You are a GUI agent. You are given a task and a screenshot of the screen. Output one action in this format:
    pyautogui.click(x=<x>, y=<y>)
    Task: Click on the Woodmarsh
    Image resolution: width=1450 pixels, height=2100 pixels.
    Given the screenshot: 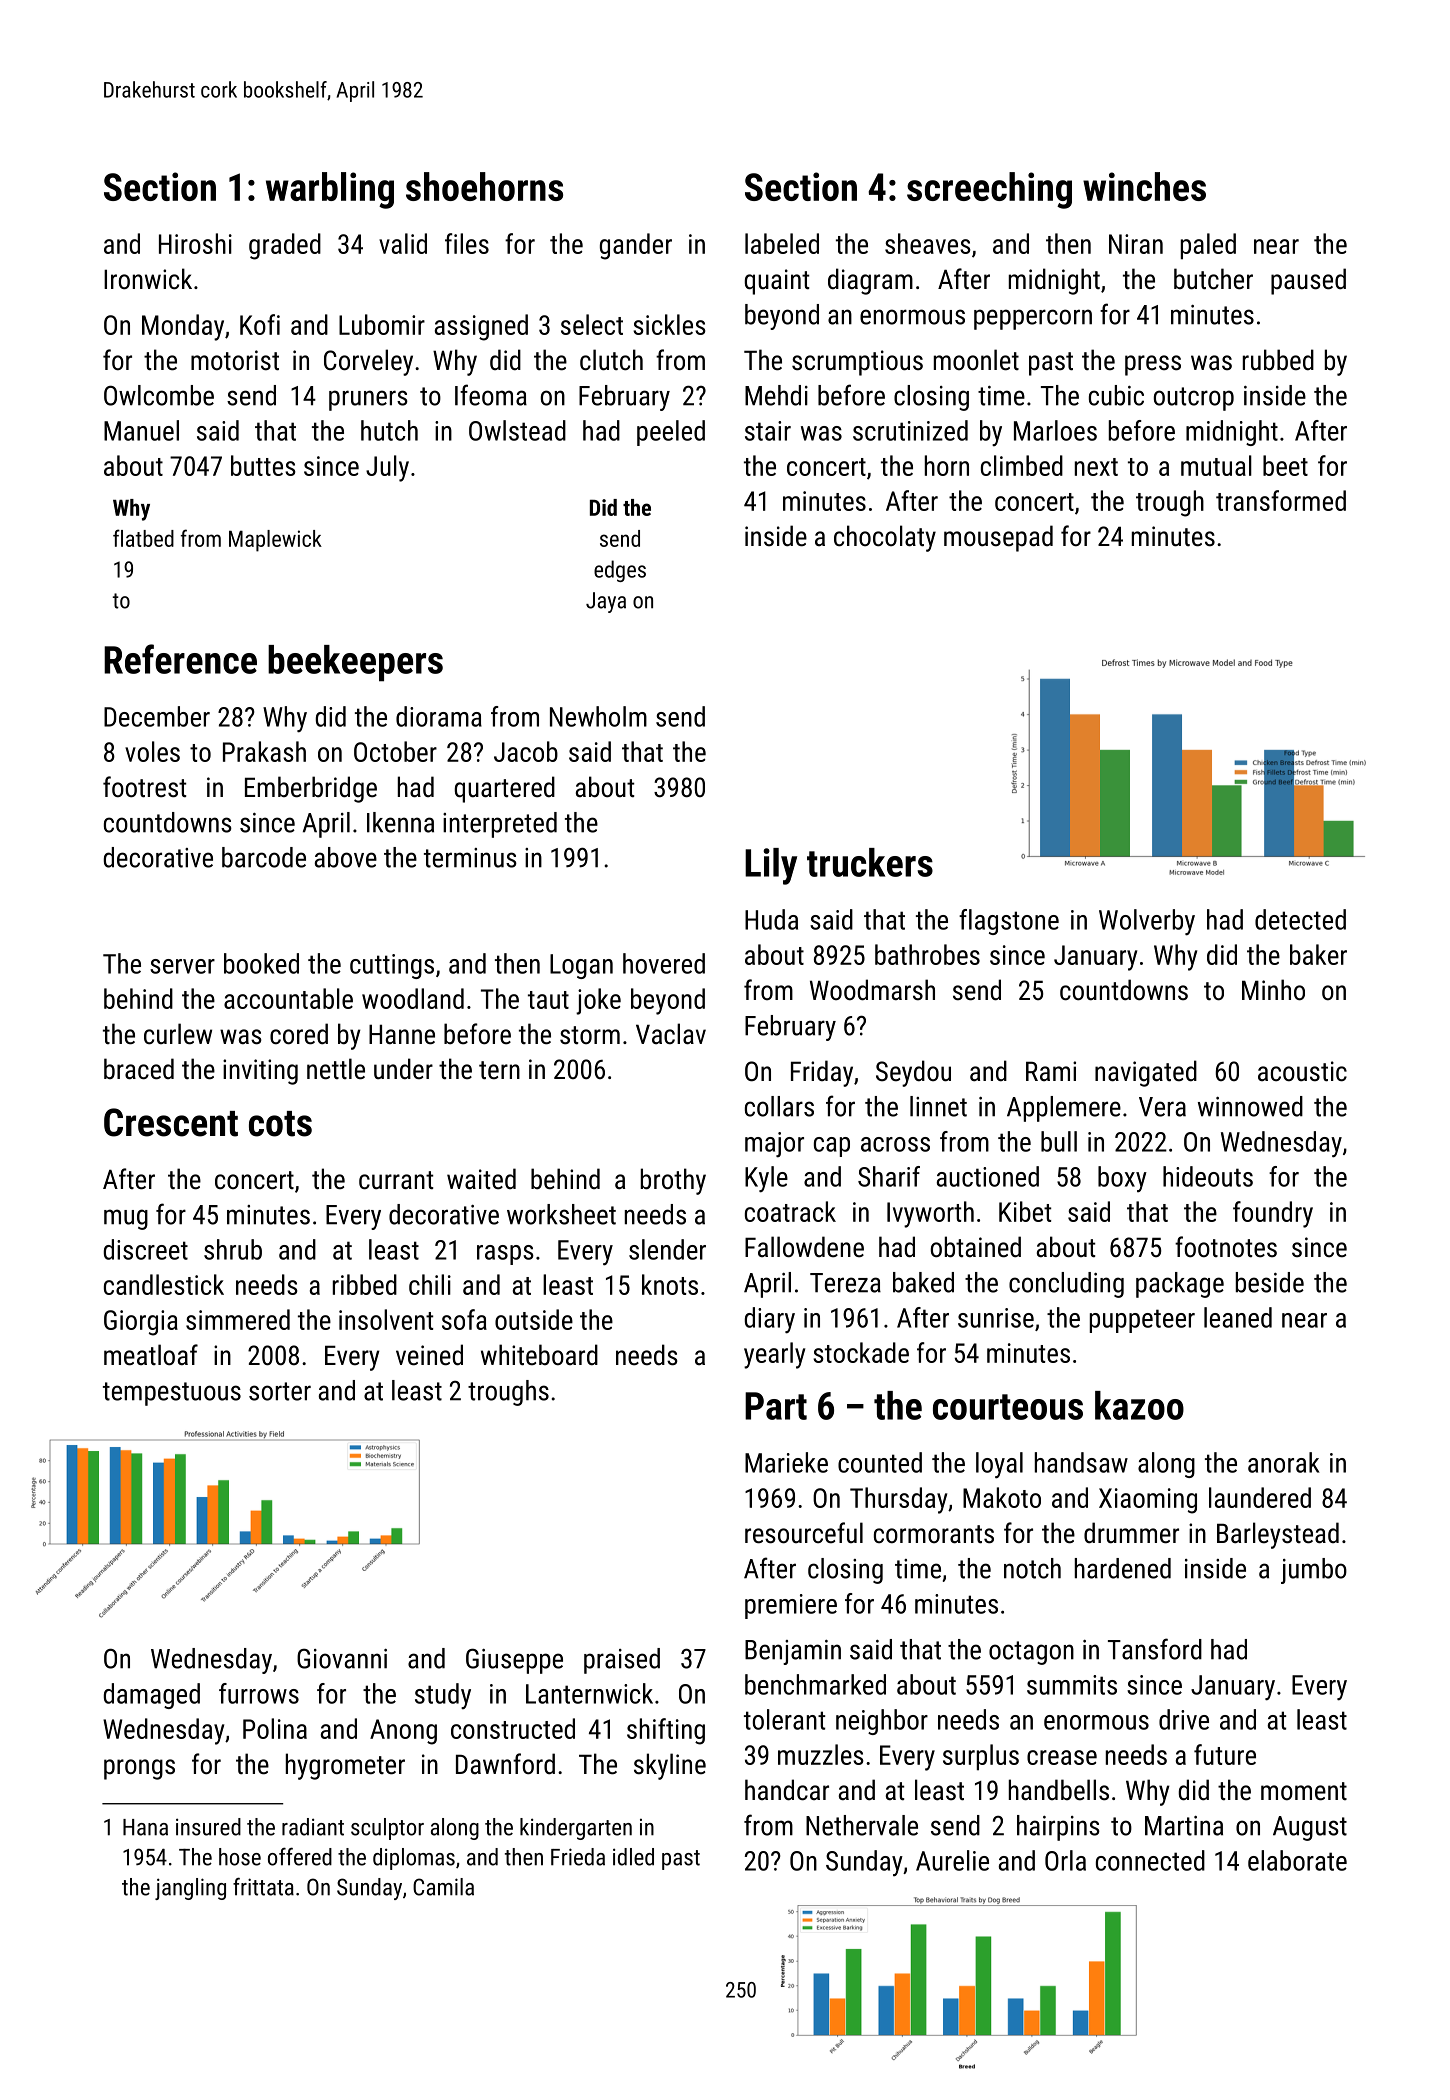 What is the action you would take?
    pyautogui.click(x=872, y=990)
